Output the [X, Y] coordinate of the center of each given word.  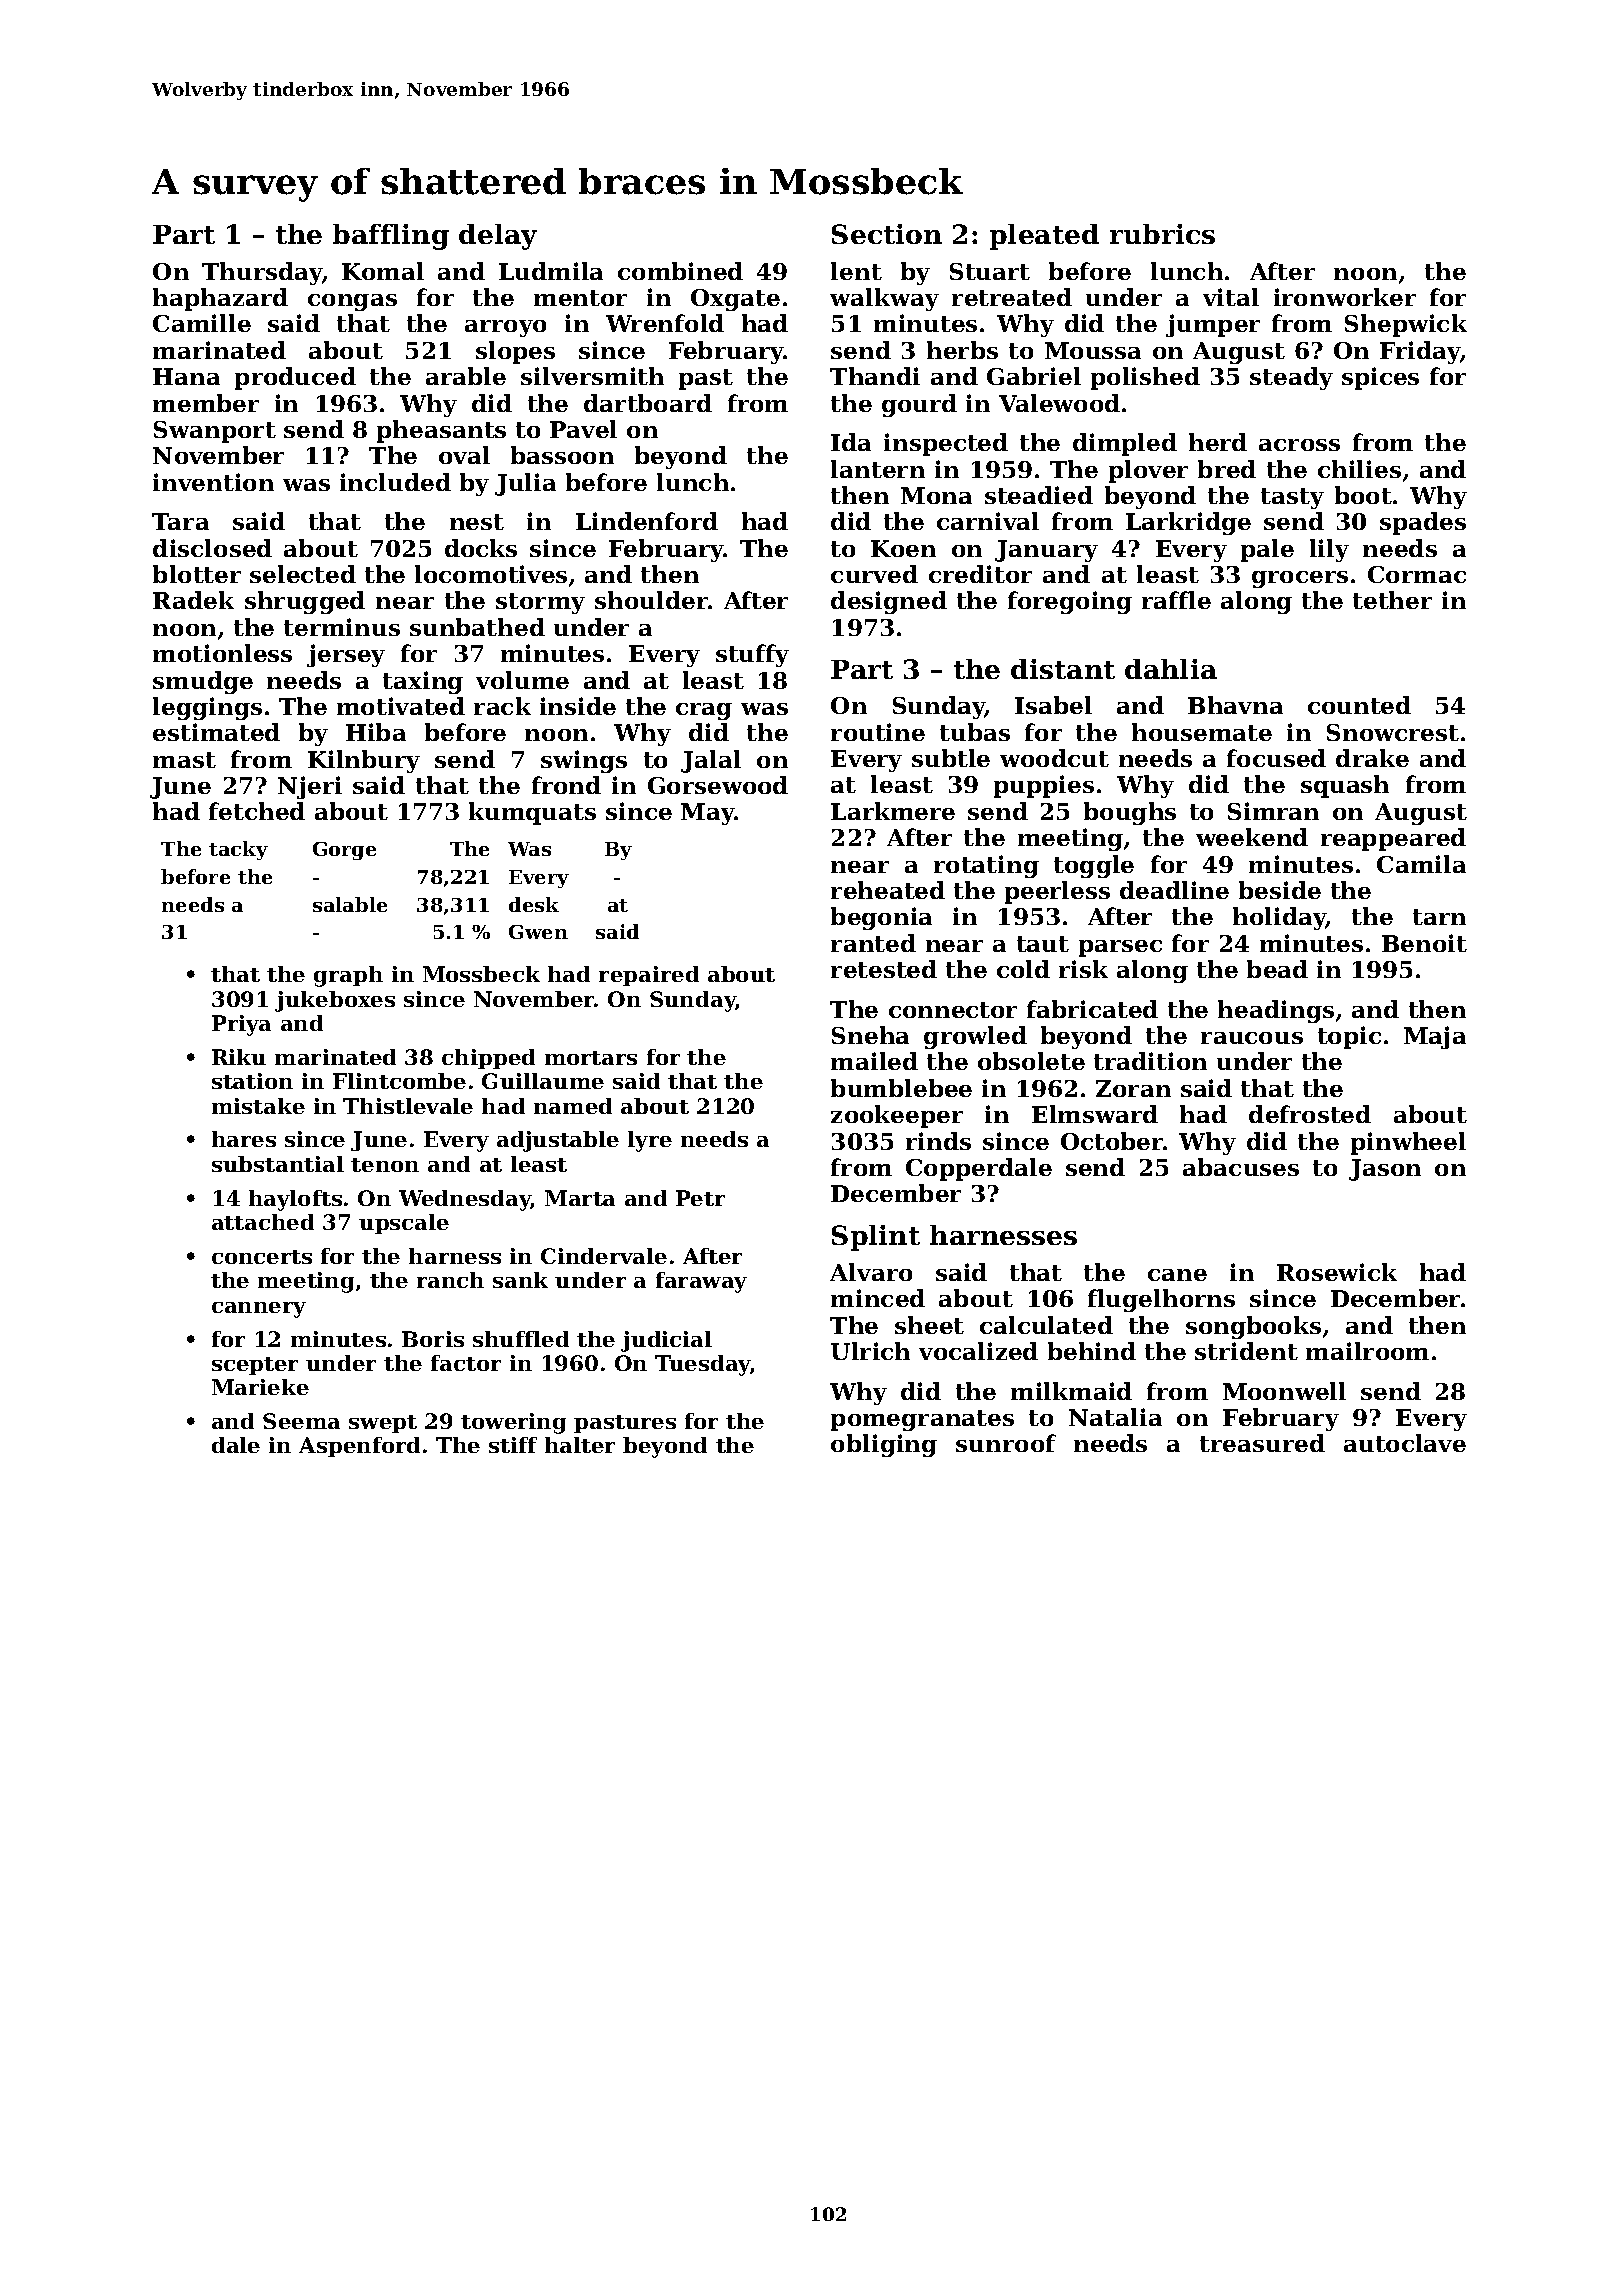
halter [580, 1445]
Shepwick [1406, 325]
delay [498, 237]
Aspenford [359, 1447]
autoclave [1405, 1443]
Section [887, 234]
